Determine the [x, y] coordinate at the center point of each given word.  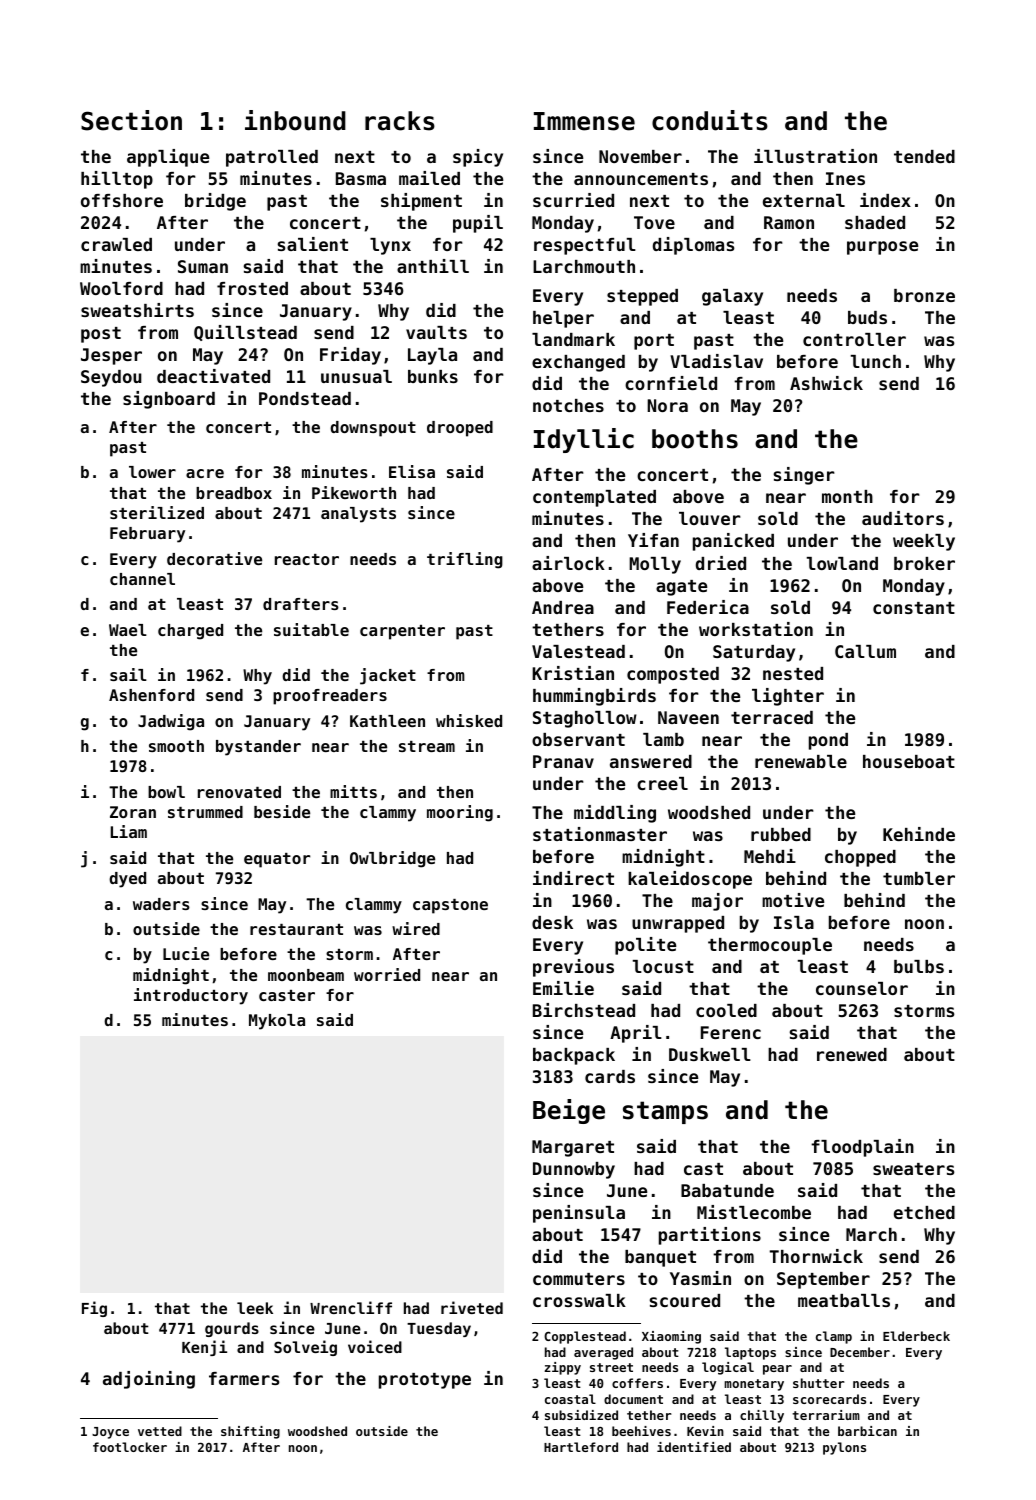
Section [131, 120]
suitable [311, 629]
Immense [584, 121]
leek [255, 1308]
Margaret [573, 1148]
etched [924, 1212]
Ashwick [826, 383]
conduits [710, 120]
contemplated [594, 498]
